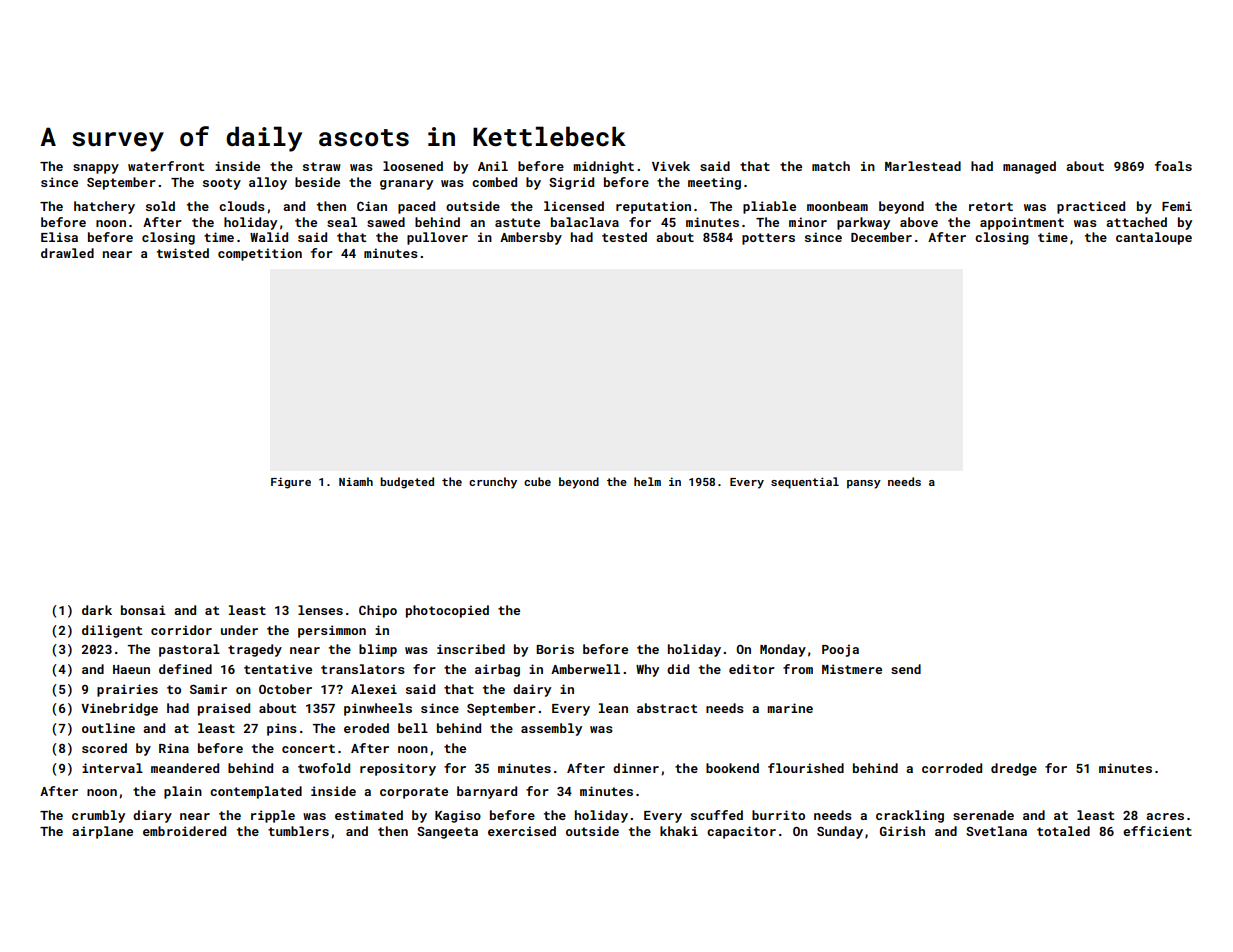 The image size is (1233, 952). I want to click on combed, so click(494, 182).
